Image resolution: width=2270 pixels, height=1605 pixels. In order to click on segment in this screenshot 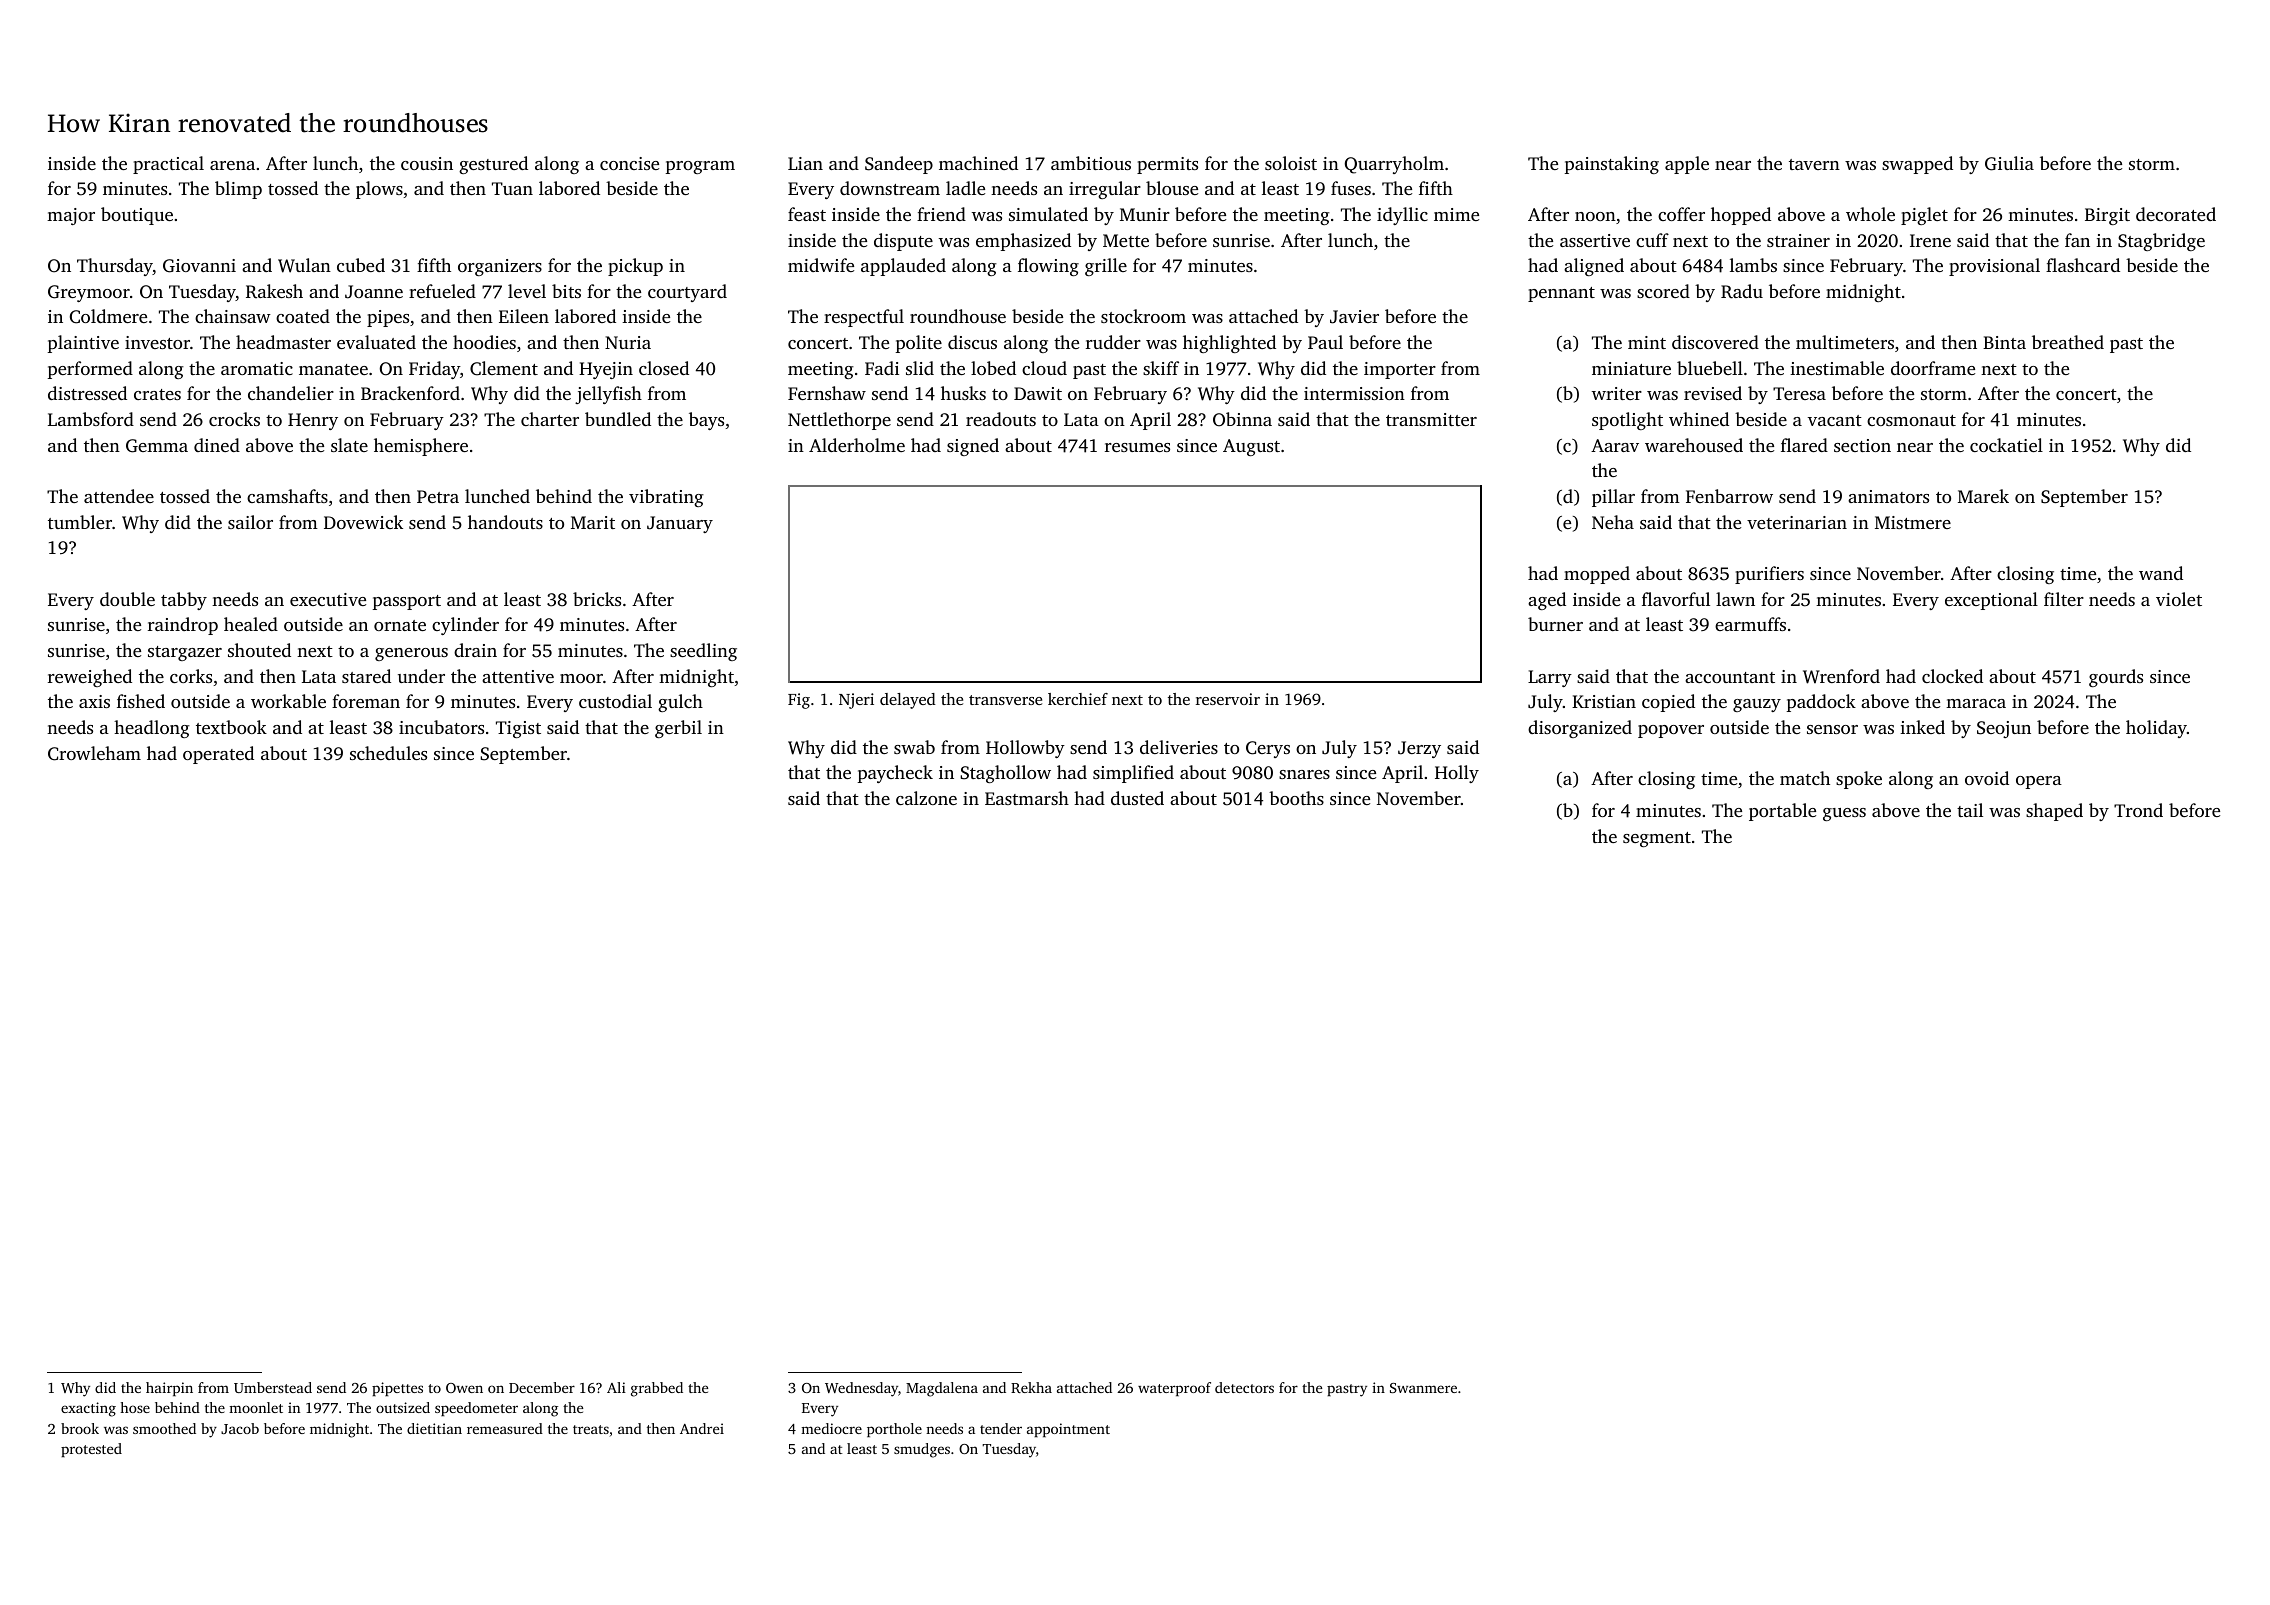, I will do `click(1657, 839)`.
